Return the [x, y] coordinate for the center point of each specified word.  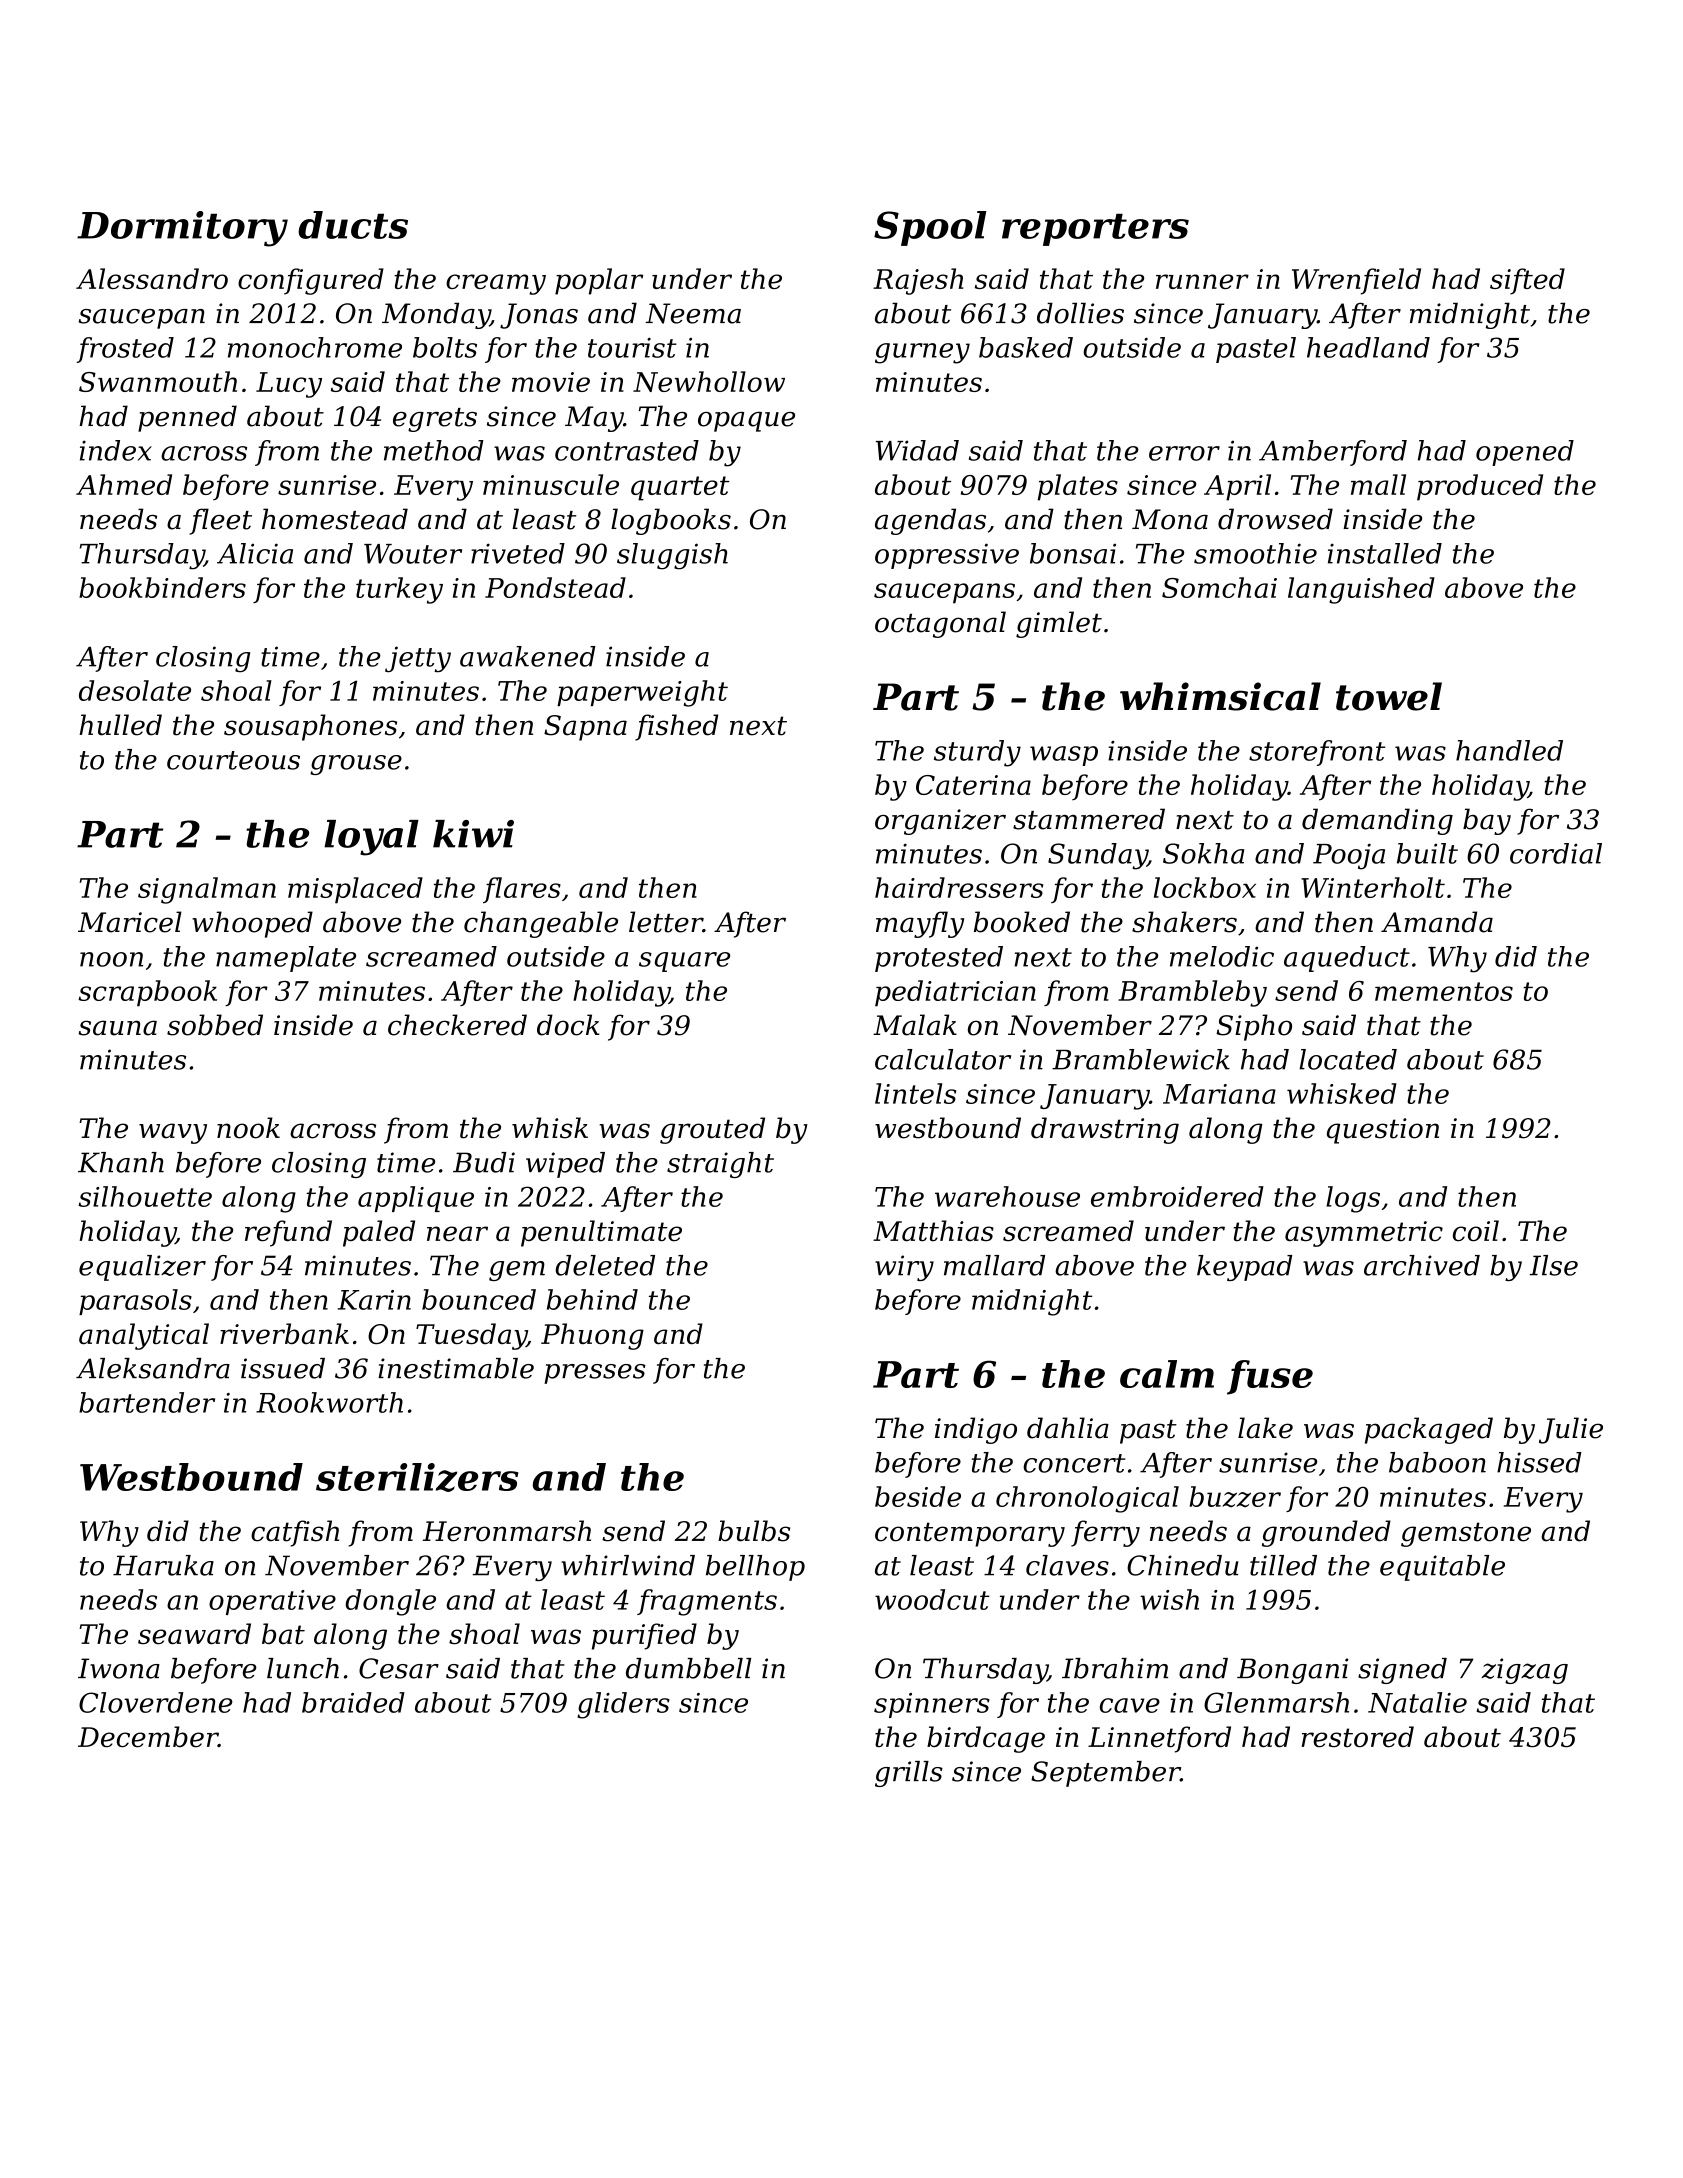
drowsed [1275, 519]
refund [288, 1233]
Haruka [163, 1565]
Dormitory [182, 229]
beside [918, 1496]
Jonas [539, 316]
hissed [1539, 1462]
